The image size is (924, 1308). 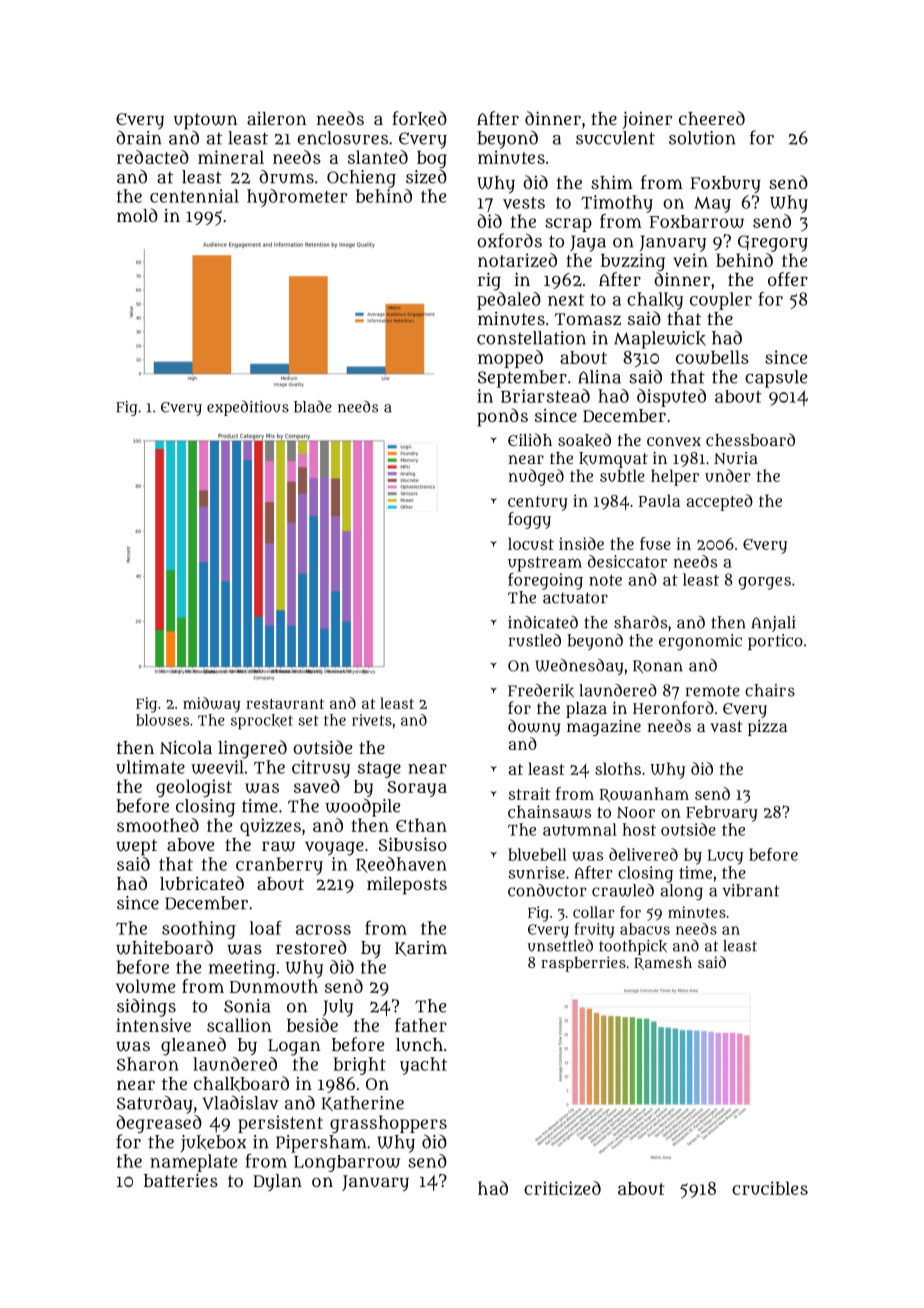 I want to click on blouses, so click(x=162, y=720).
